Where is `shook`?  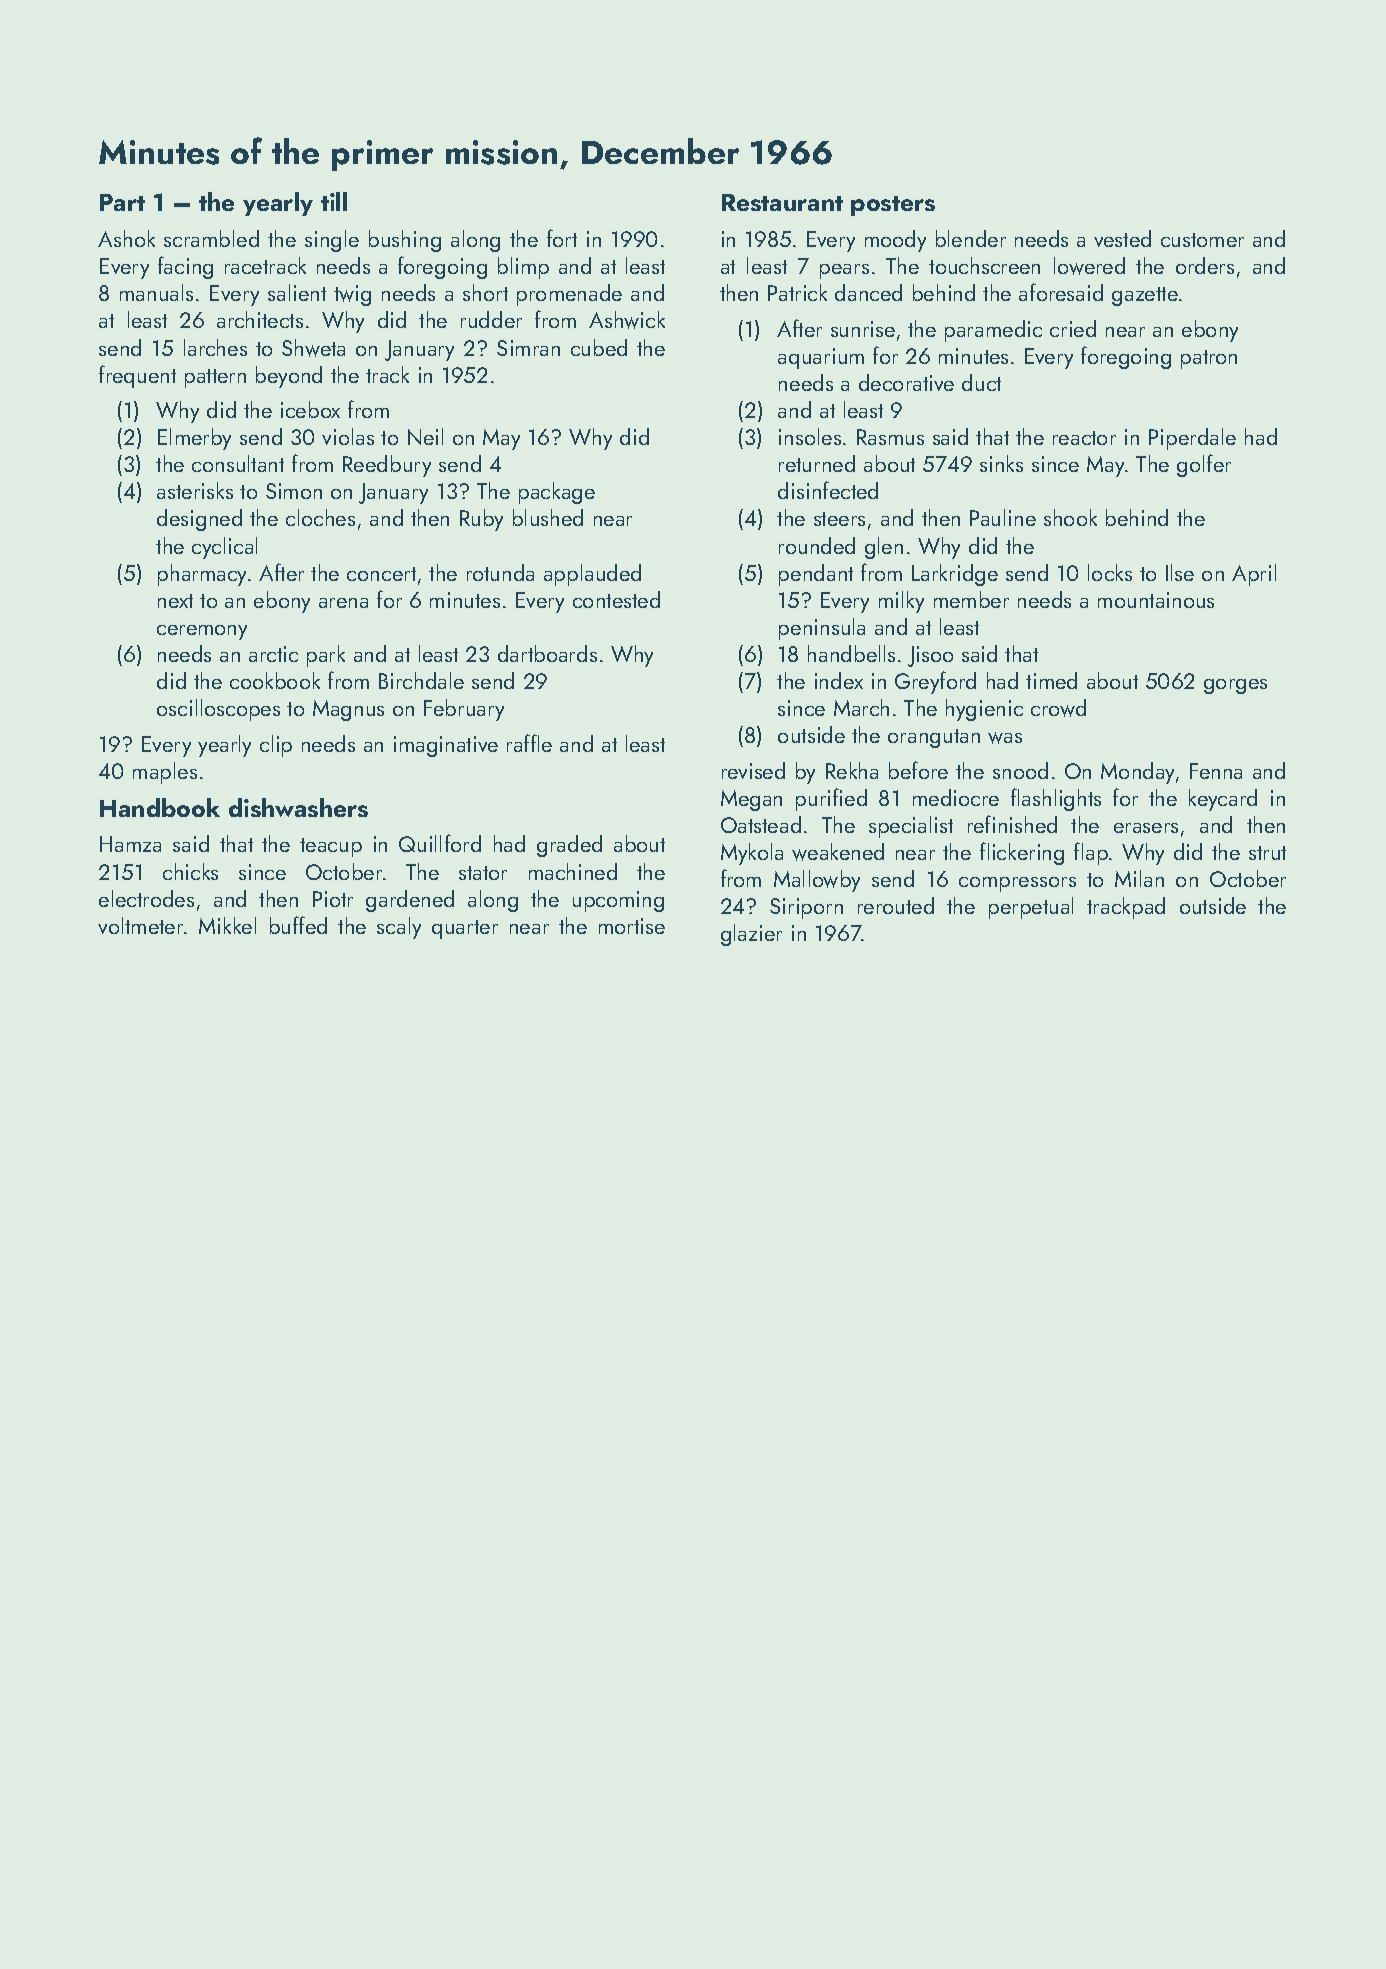 shook is located at coordinates (1070, 517).
